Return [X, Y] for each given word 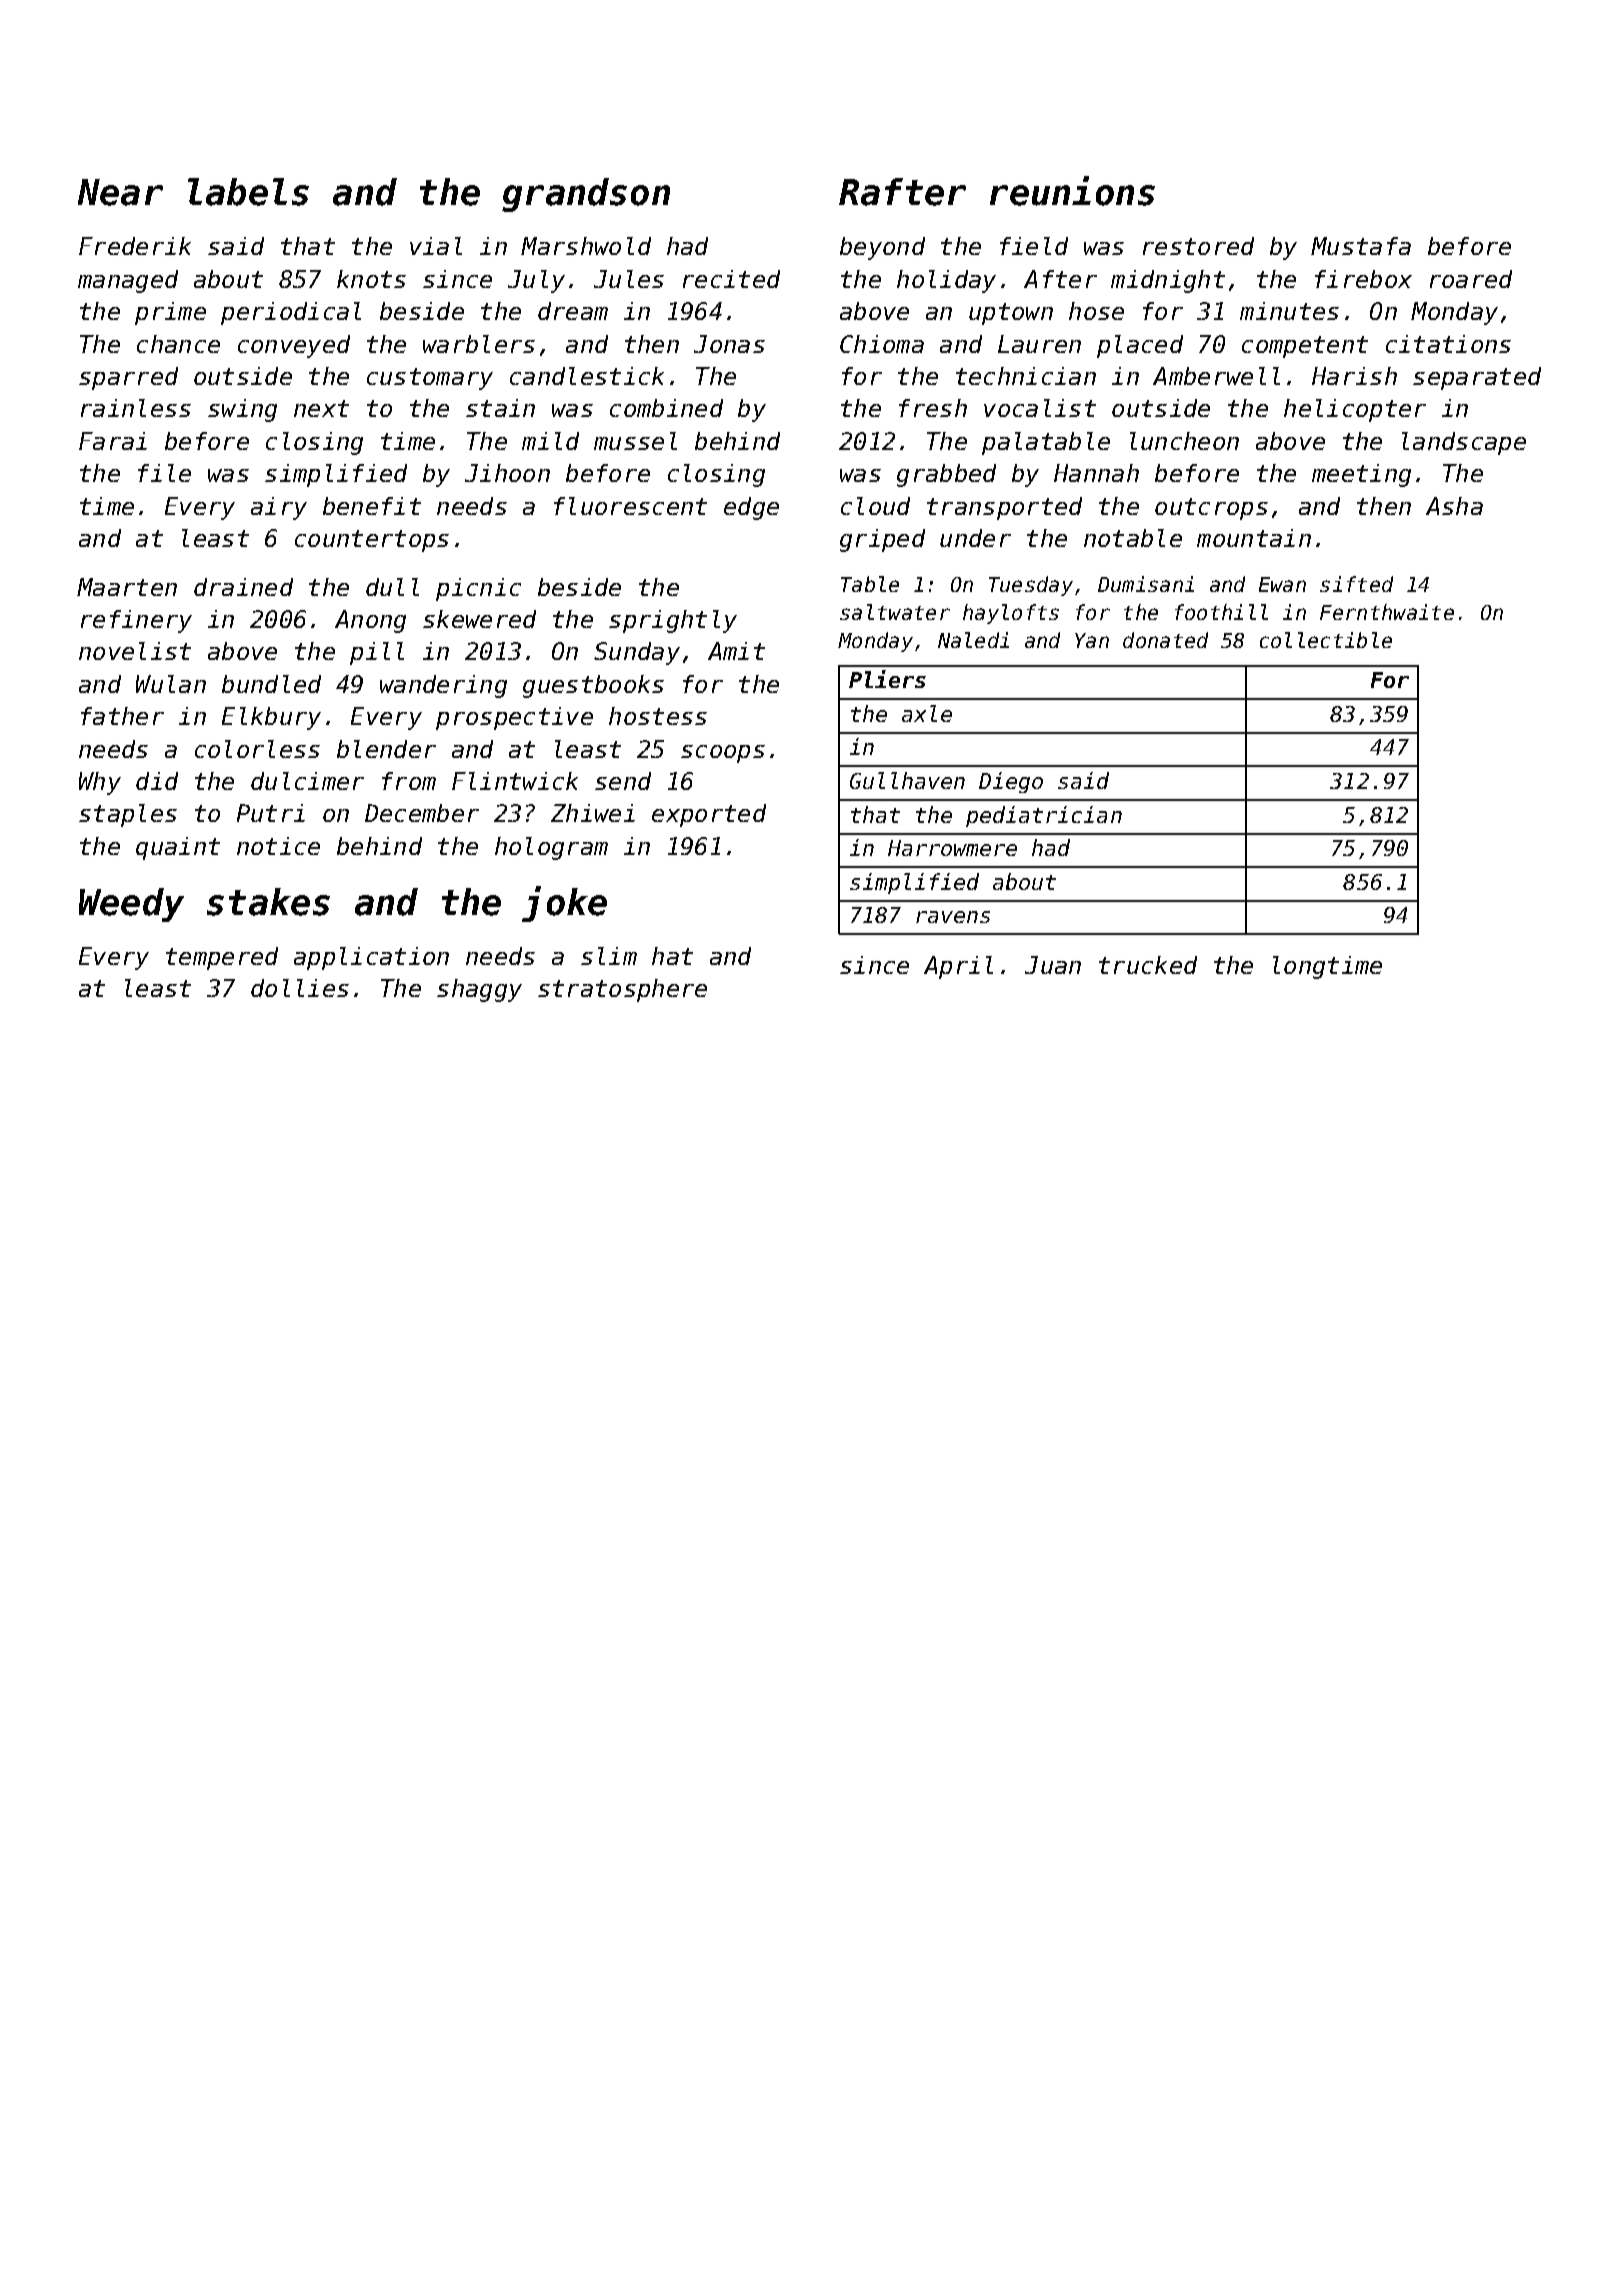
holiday [946, 281]
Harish [1354, 376]
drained [243, 587]
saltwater [895, 612]
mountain [1254, 538]
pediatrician [1044, 816]
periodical [291, 313]
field [1034, 246]
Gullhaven [907, 780]
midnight [1168, 281]
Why [100, 783]
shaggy [479, 990]
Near [120, 192]
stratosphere [622, 990]
